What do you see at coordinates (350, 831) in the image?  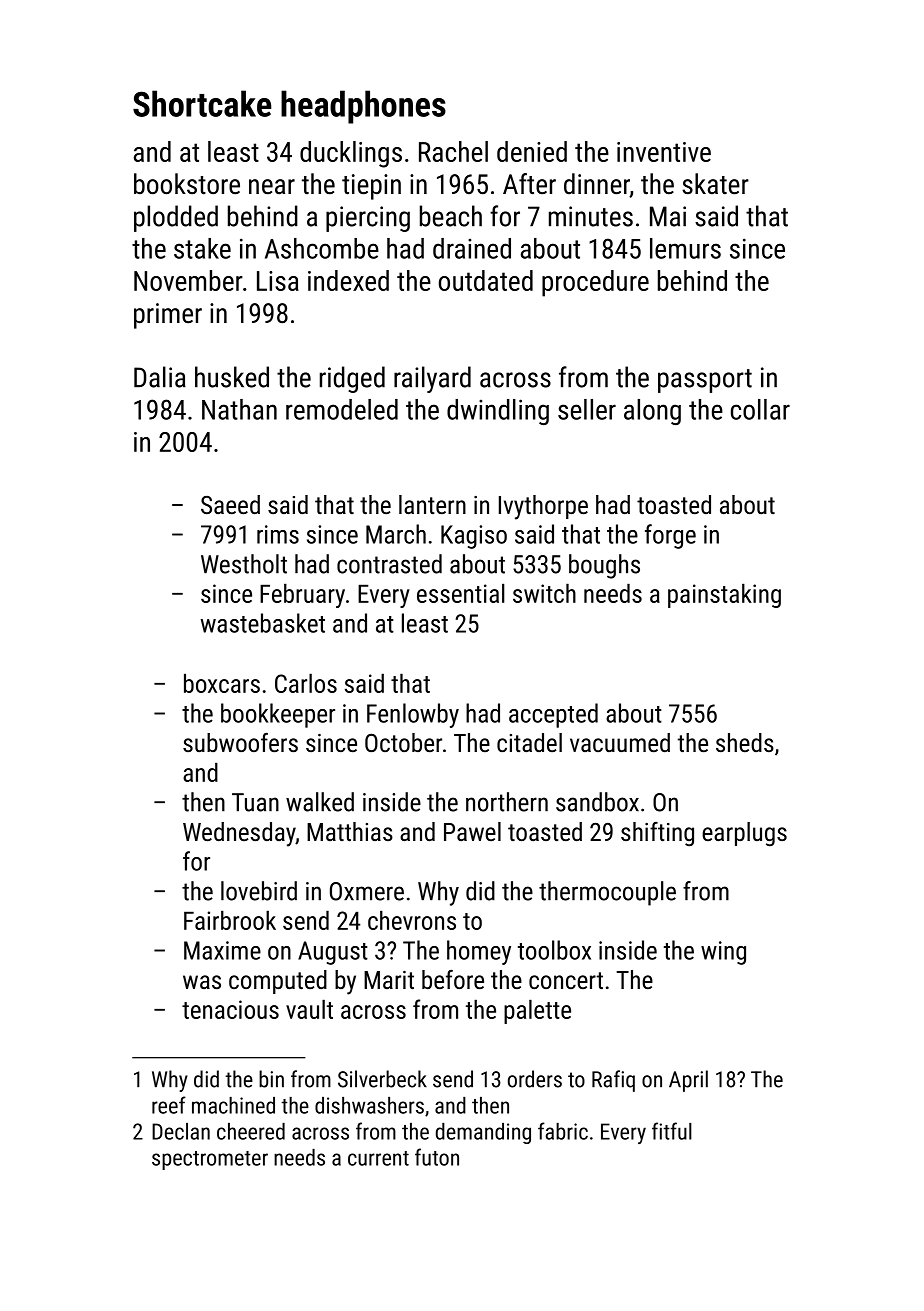 I see `Matthias` at bounding box center [350, 831].
